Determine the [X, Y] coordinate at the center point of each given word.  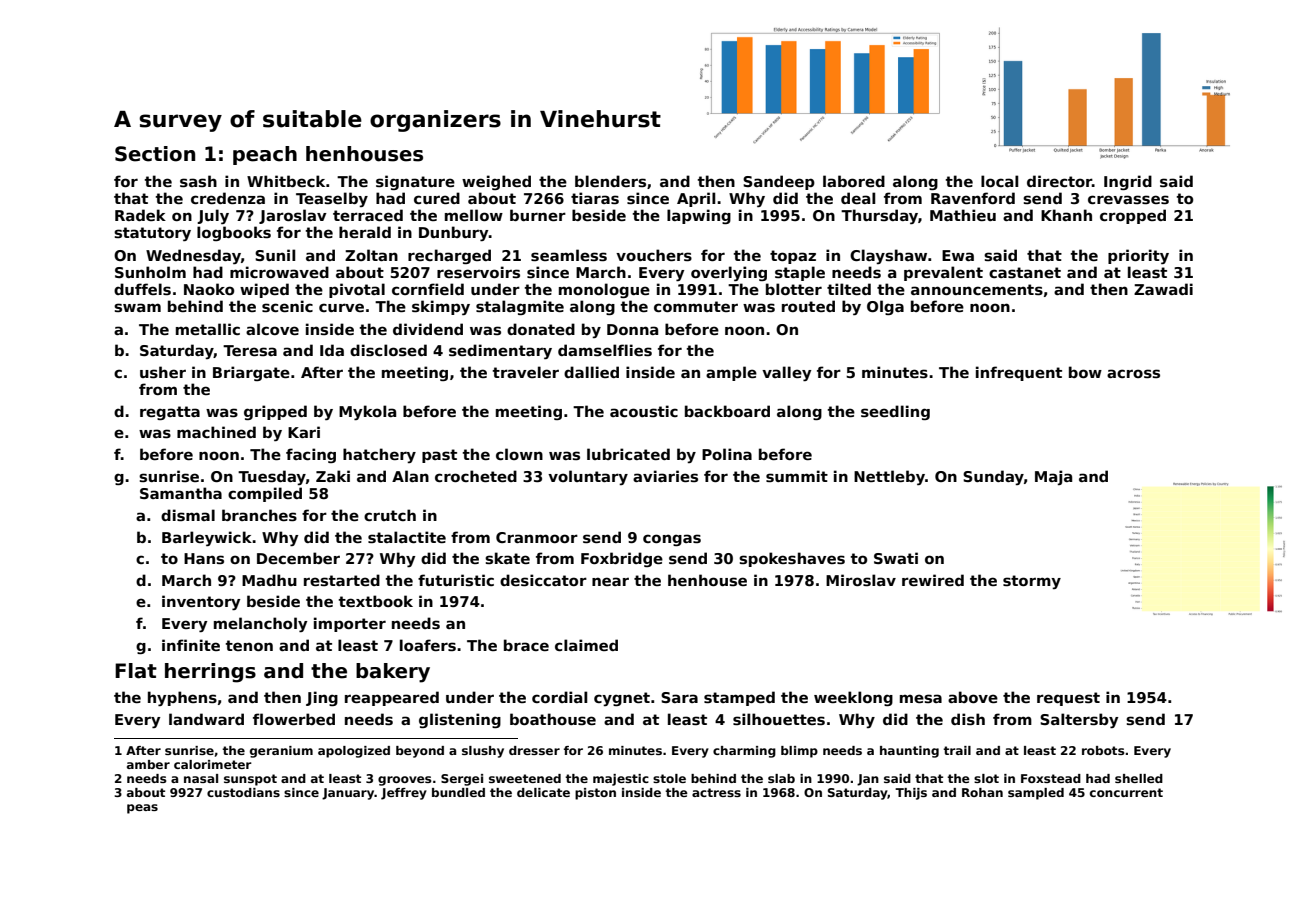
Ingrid [1128, 182]
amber [148, 764]
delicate [543, 792]
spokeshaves [792, 559]
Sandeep [779, 182]
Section [155, 154]
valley [786, 373]
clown [519, 454]
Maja [1053, 477]
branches [259, 515]
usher [163, 372]
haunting [909, 752]
